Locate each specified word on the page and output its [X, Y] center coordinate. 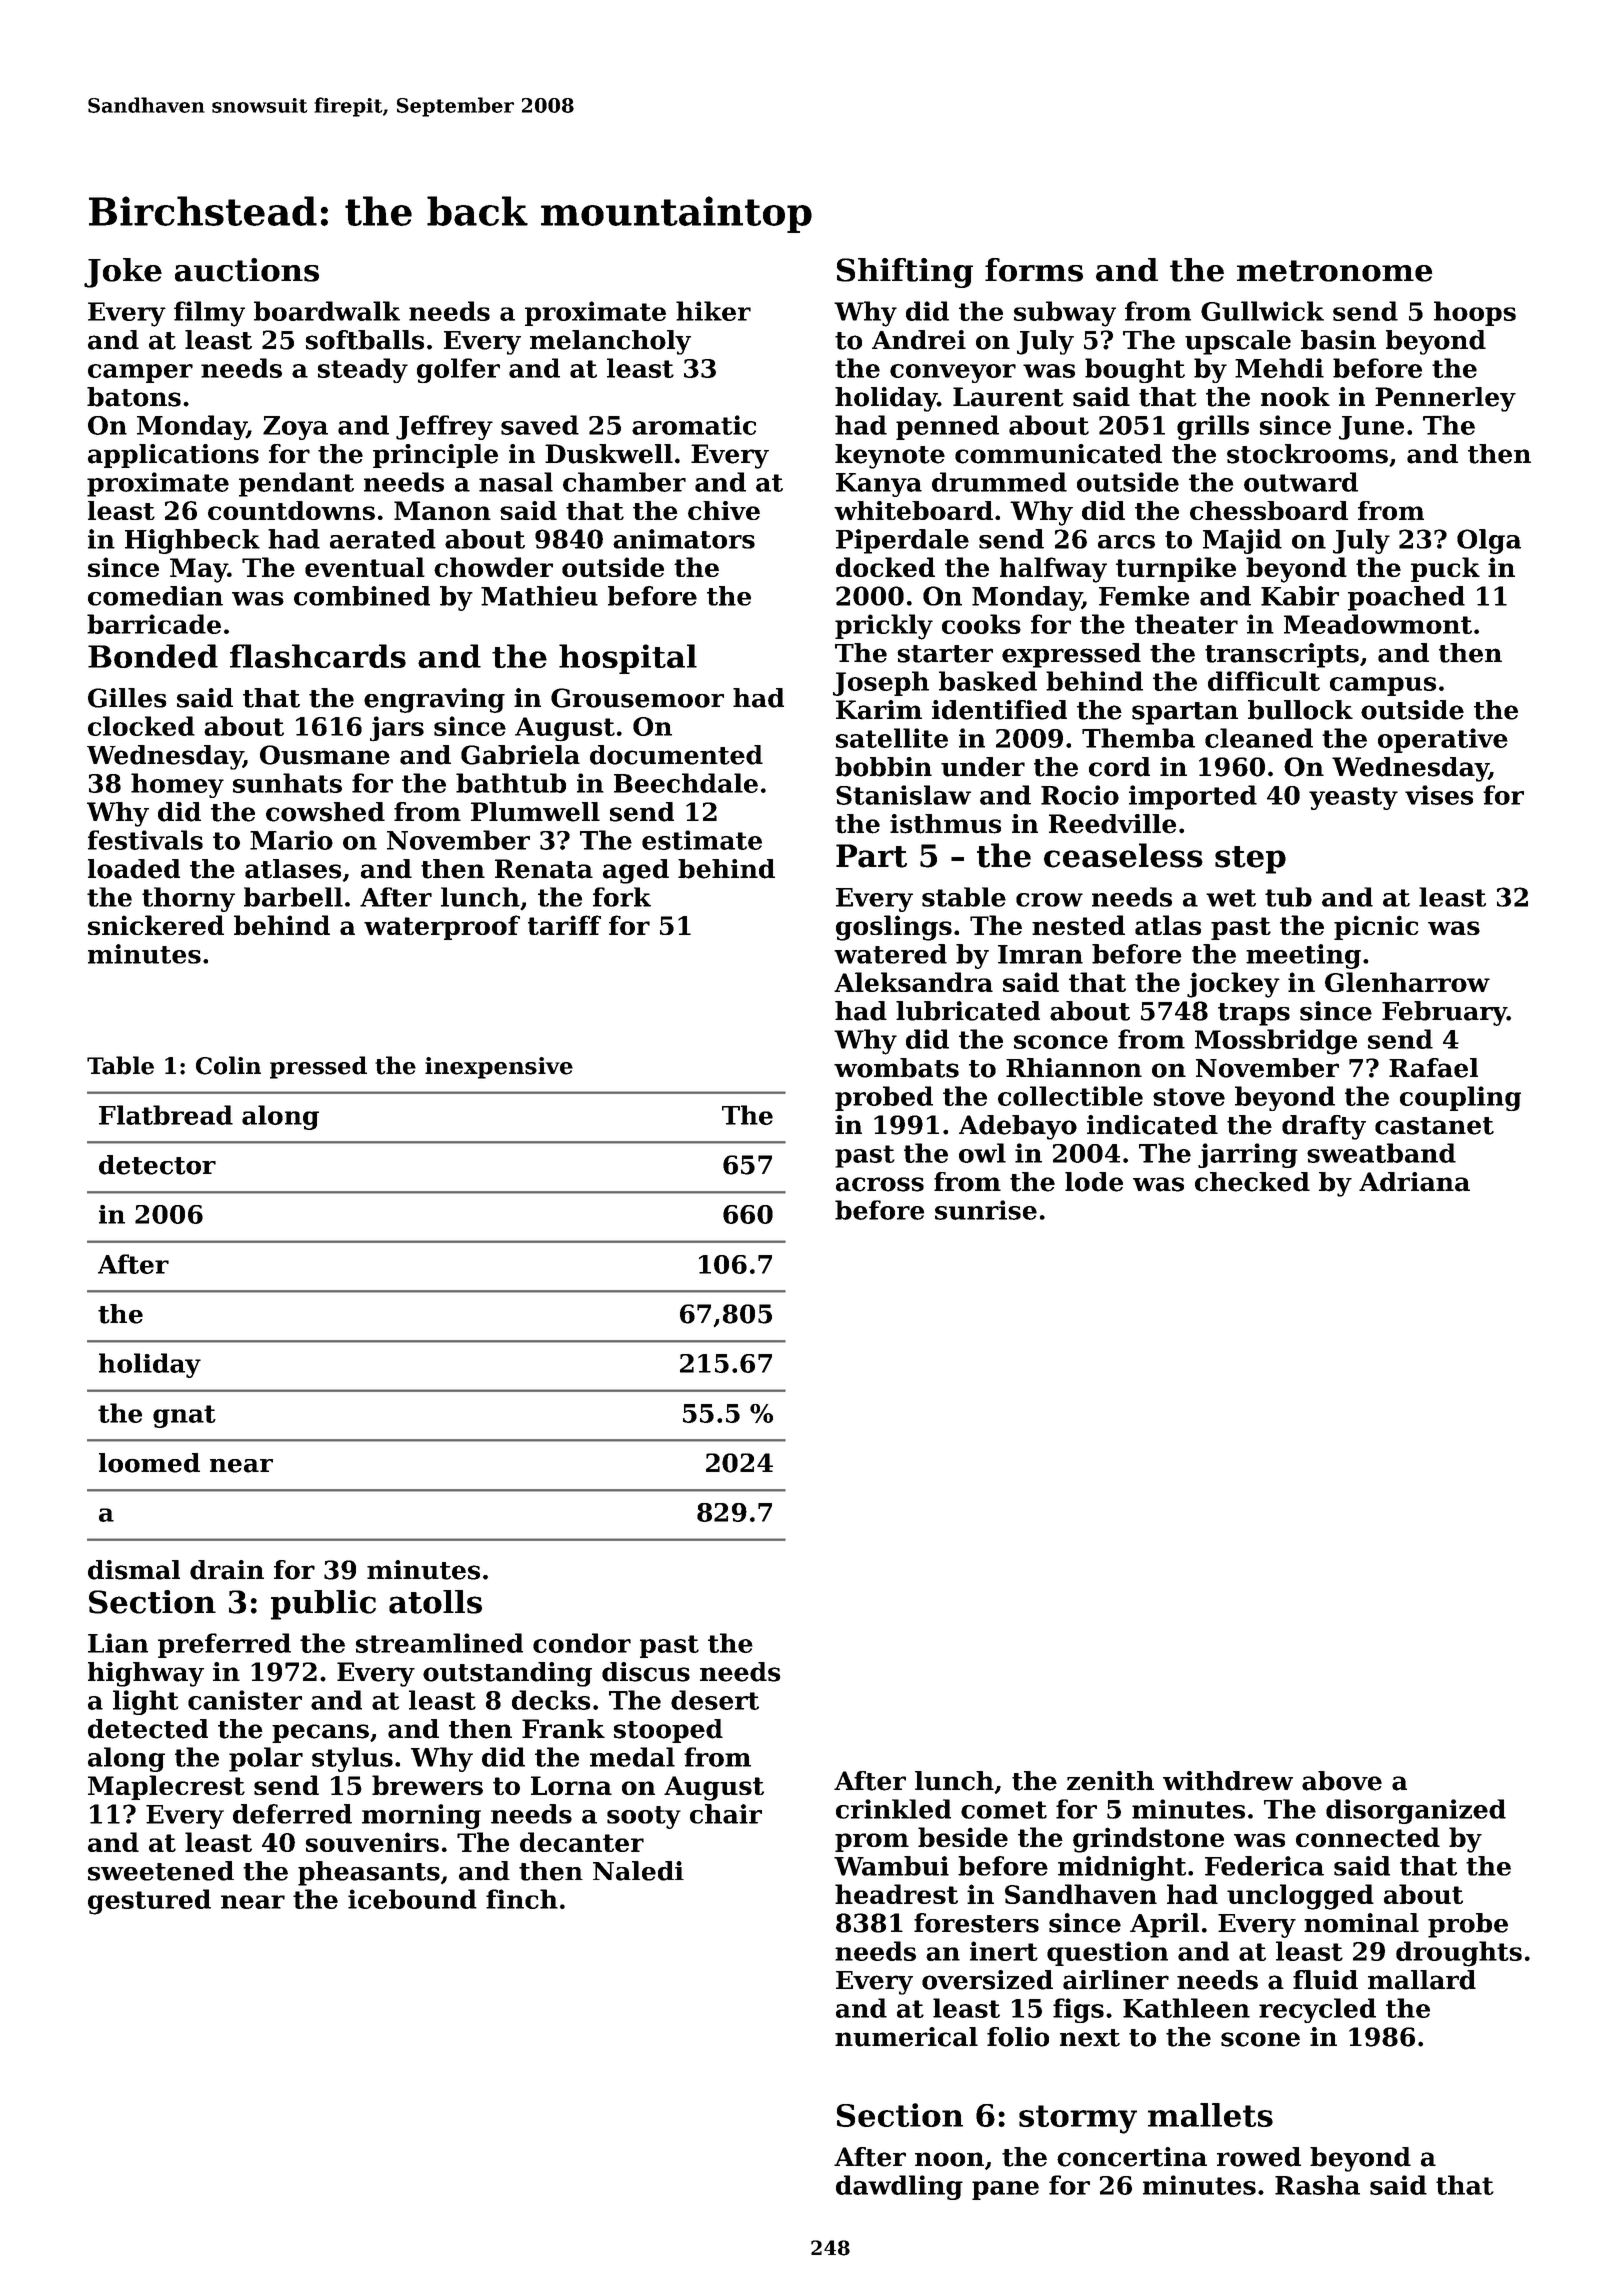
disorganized [1416, 1811]
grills [1213, 427]
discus [646, 1672]
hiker [713, 311]
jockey [1233, 985]
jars [397, 729]
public [323, 1605]
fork [622, 897]
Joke [123, 273]
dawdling [899, 2187]
